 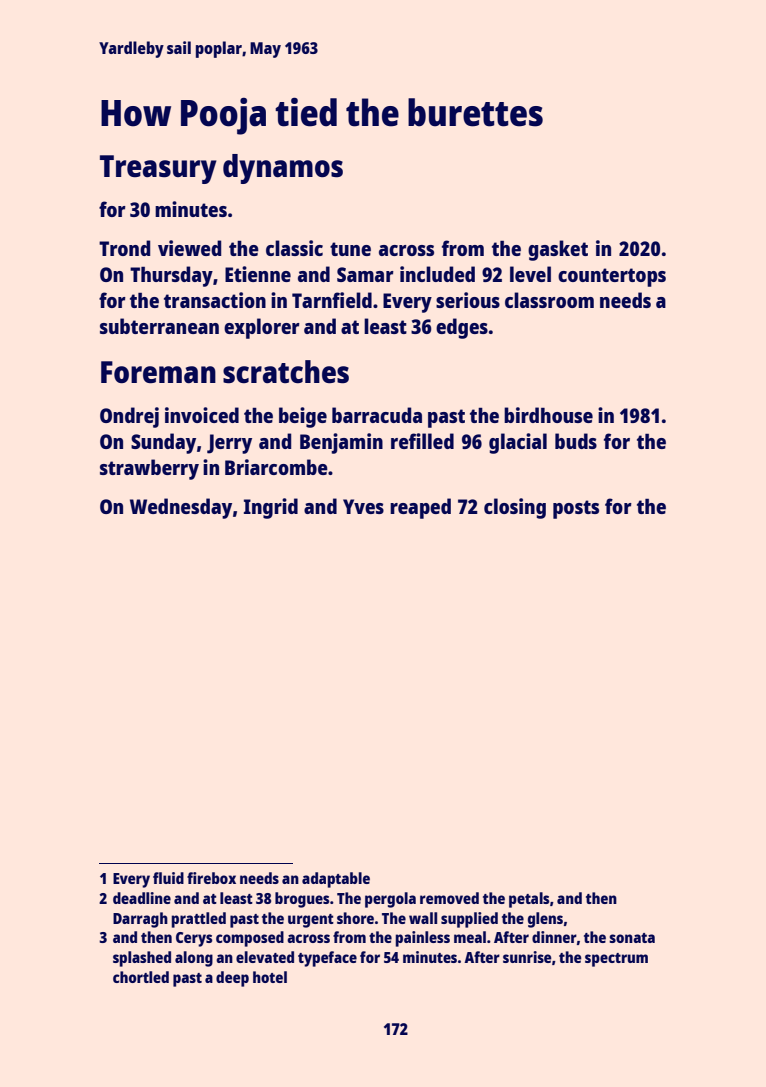 I want to click on typeface, so click(x=327, y=959).
